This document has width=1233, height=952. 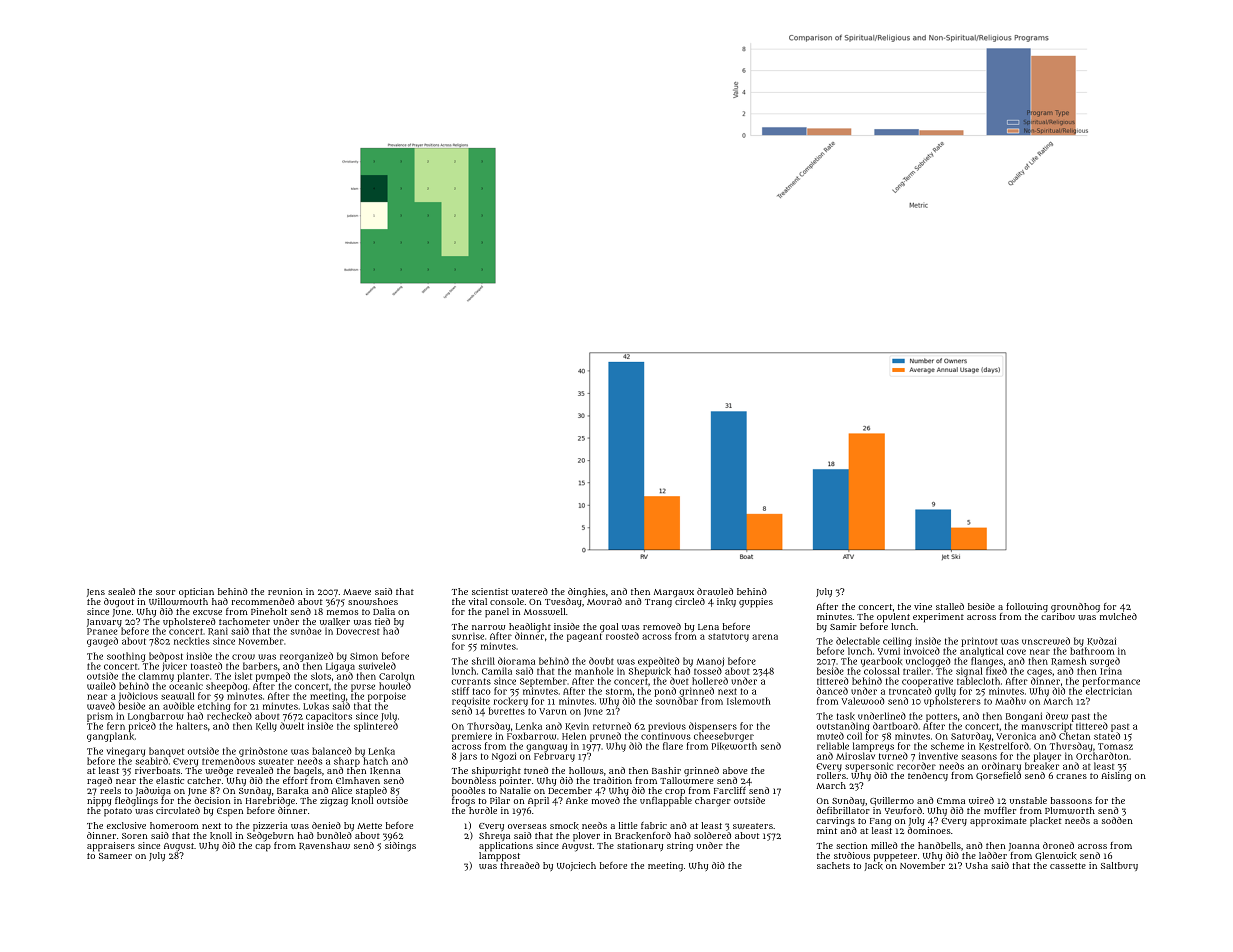 What do you see at coordinates (576, 866) in the document?
I see `Wojciech` at bounding box center [576, 866].
